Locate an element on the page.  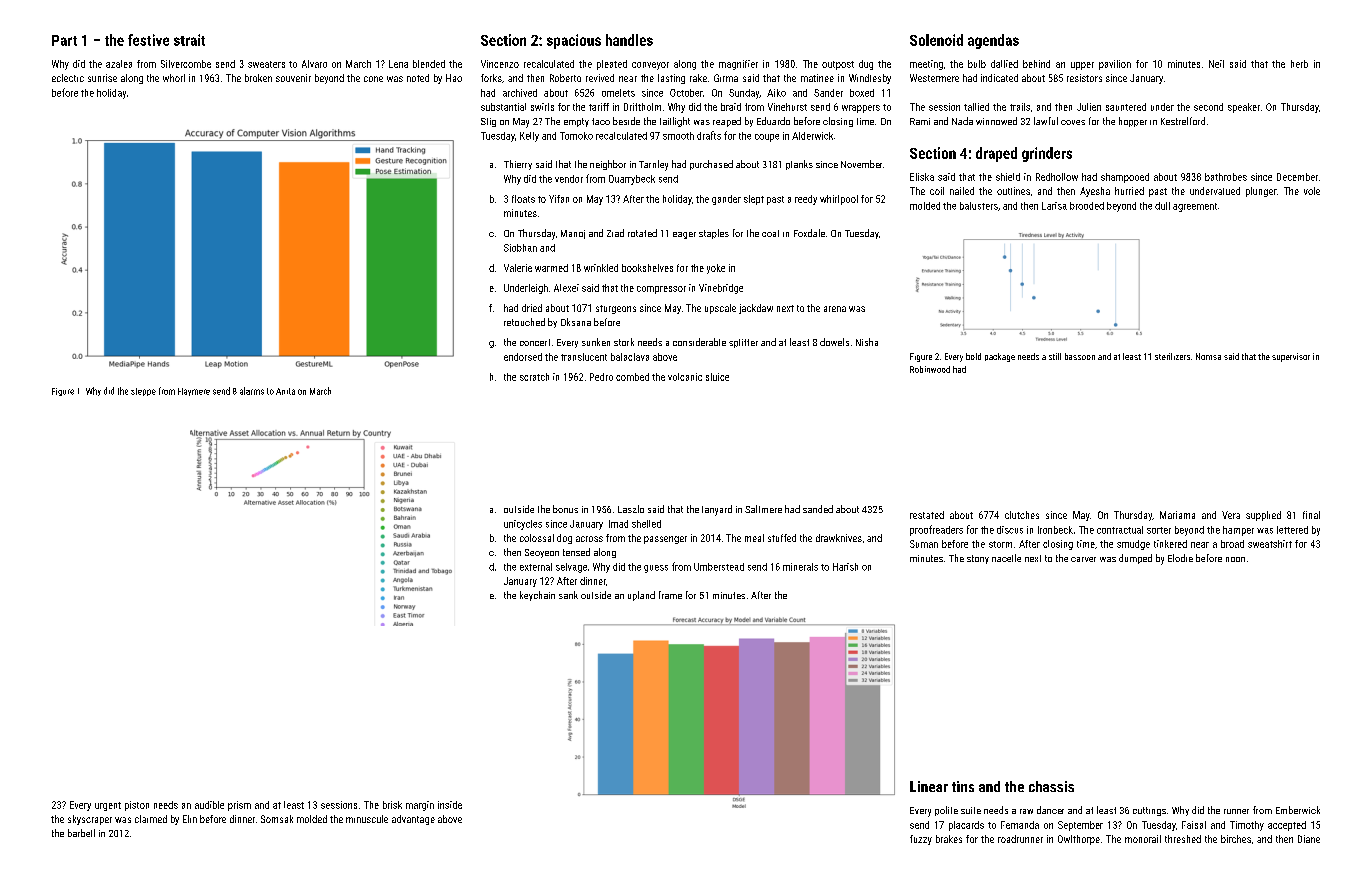
Thierry is located at coordinates (518, 165).
